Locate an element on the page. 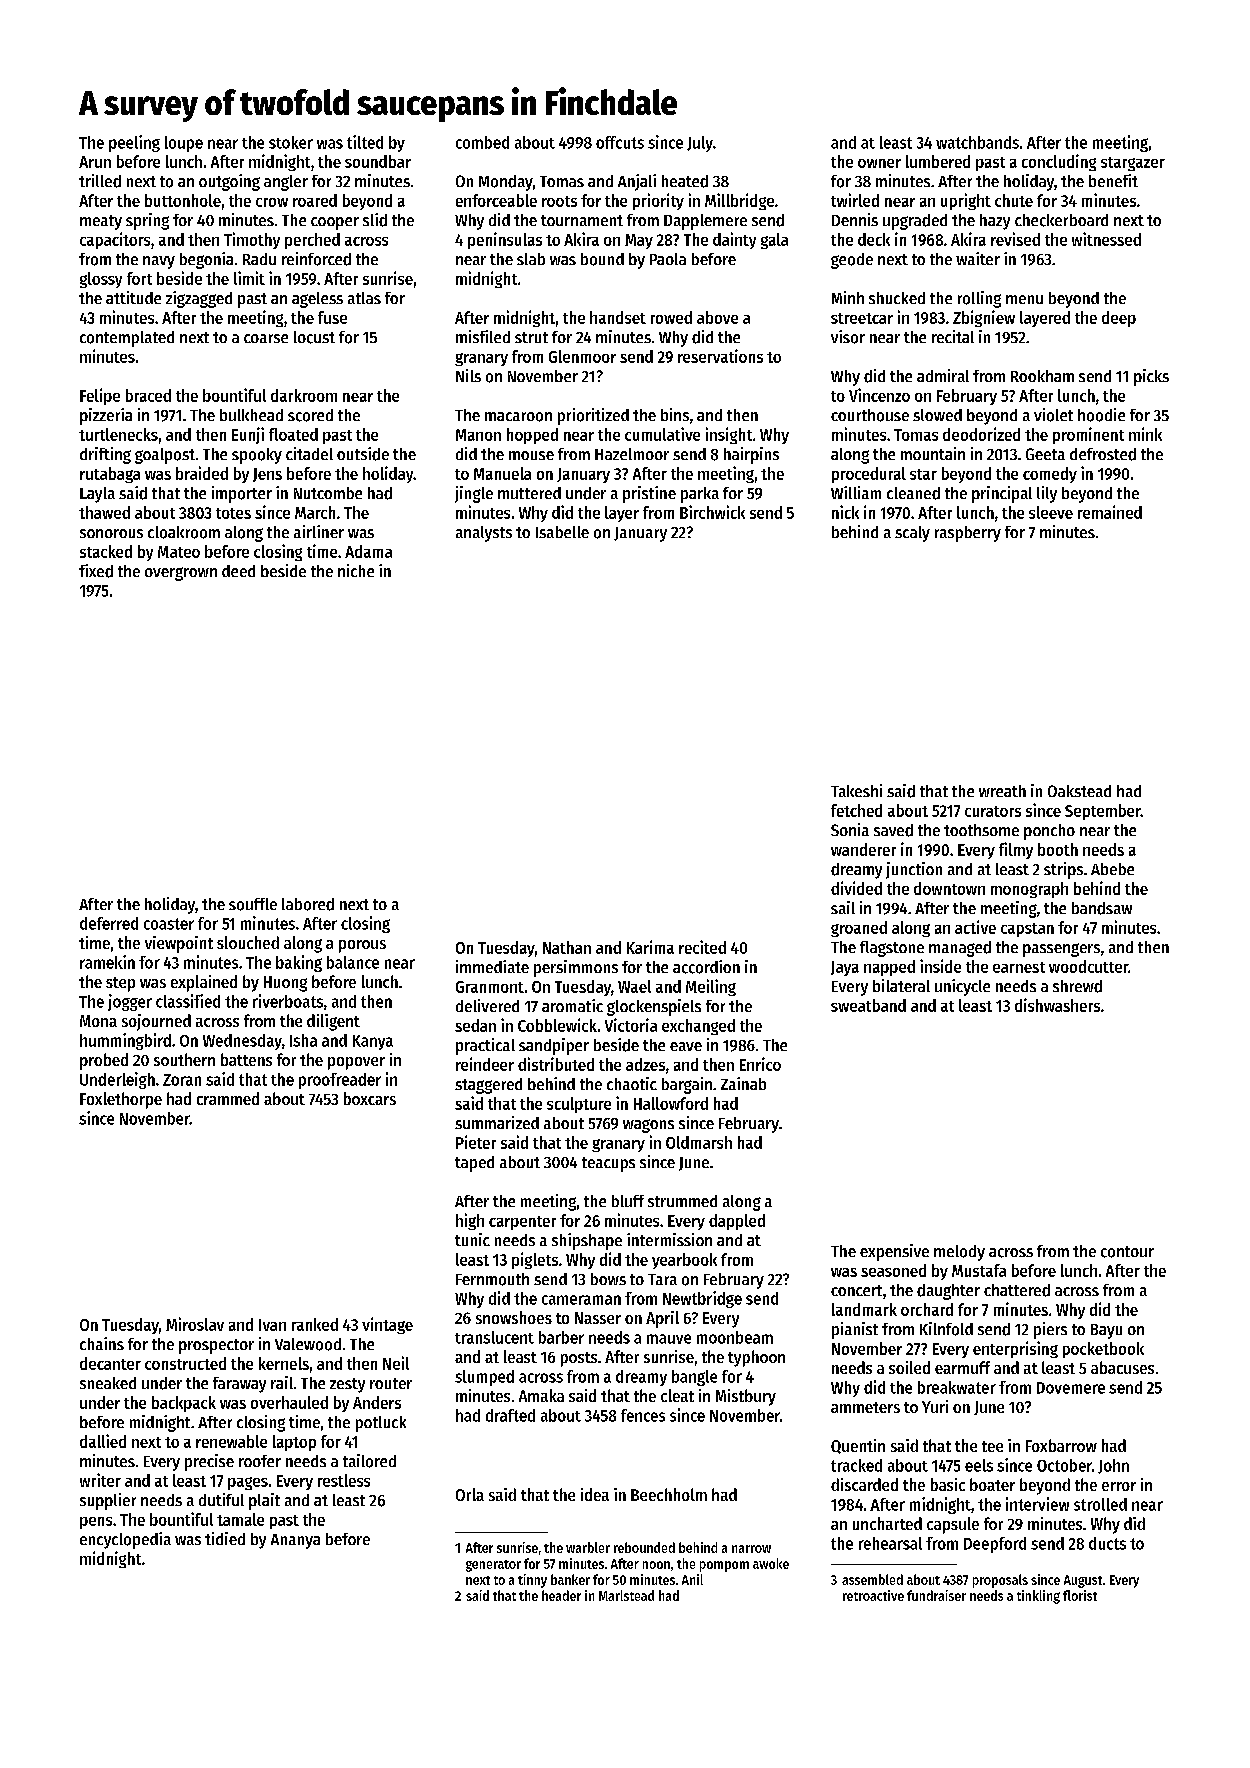 The image size is (1250, 1768). dallied is located at coordinates (103, 1441).
